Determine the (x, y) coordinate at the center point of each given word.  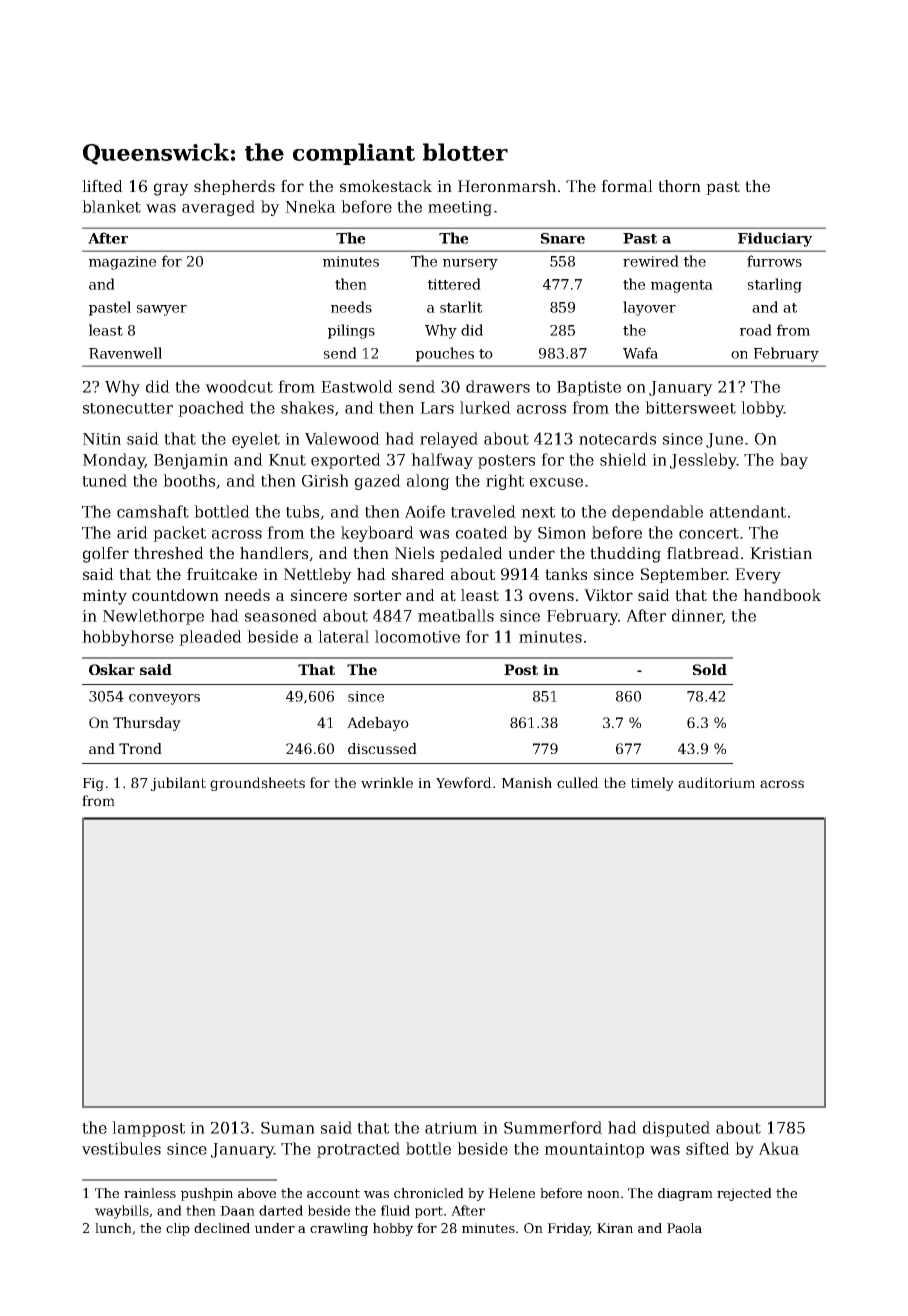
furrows (774, 261)
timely (652, 784)
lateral (343, 636)
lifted (102, 186)
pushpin (207, 1194)
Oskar (112, 669)
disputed (676, 1129)
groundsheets (257, 784)
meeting (460, 208)
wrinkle (387, 782)
